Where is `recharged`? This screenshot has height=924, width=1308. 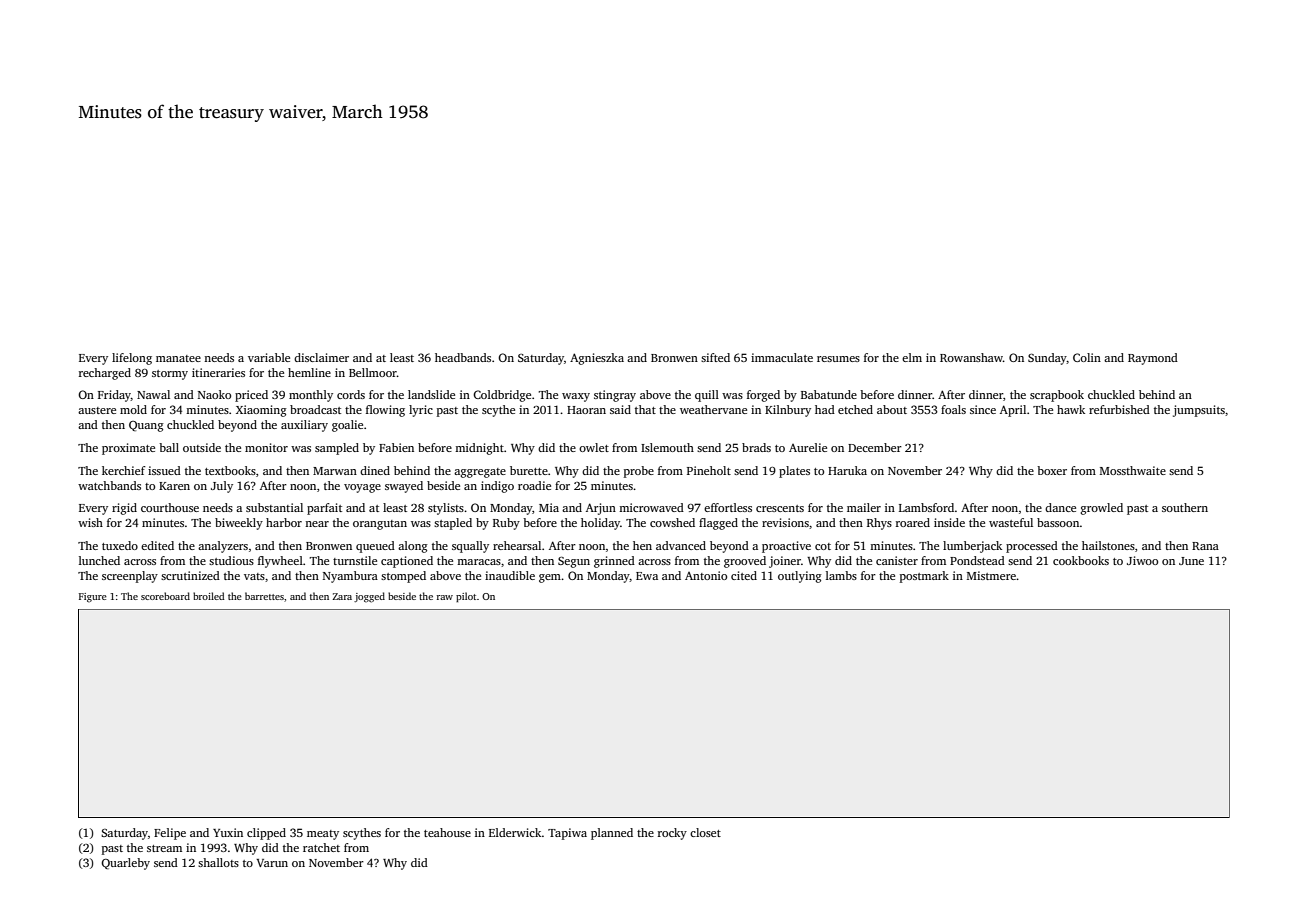 recharged is located at coordinates (105, 374).
